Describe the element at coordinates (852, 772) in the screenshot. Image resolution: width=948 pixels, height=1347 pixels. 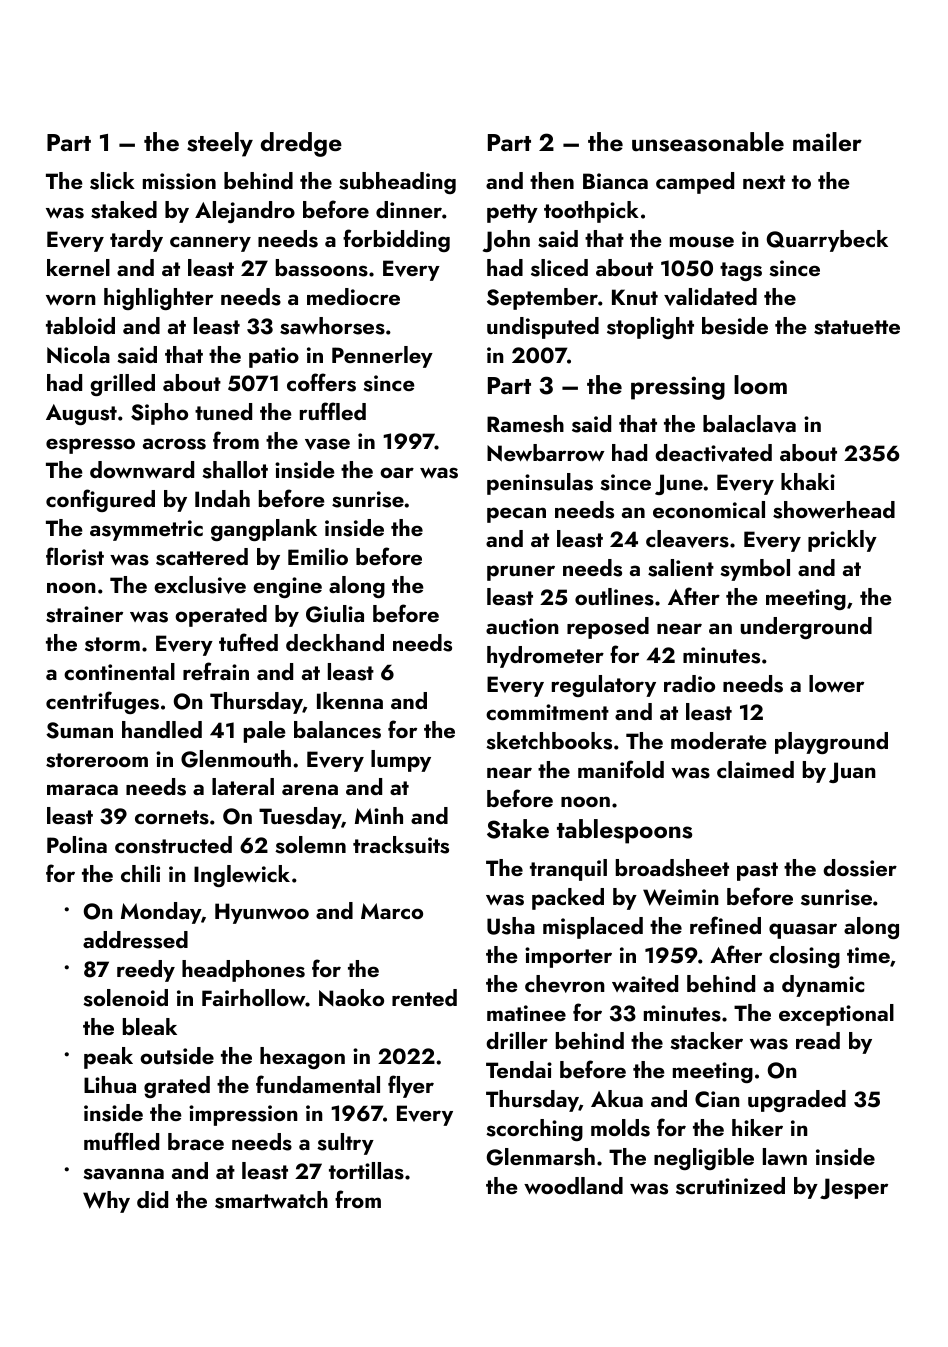
I see `Juan` at that location.
